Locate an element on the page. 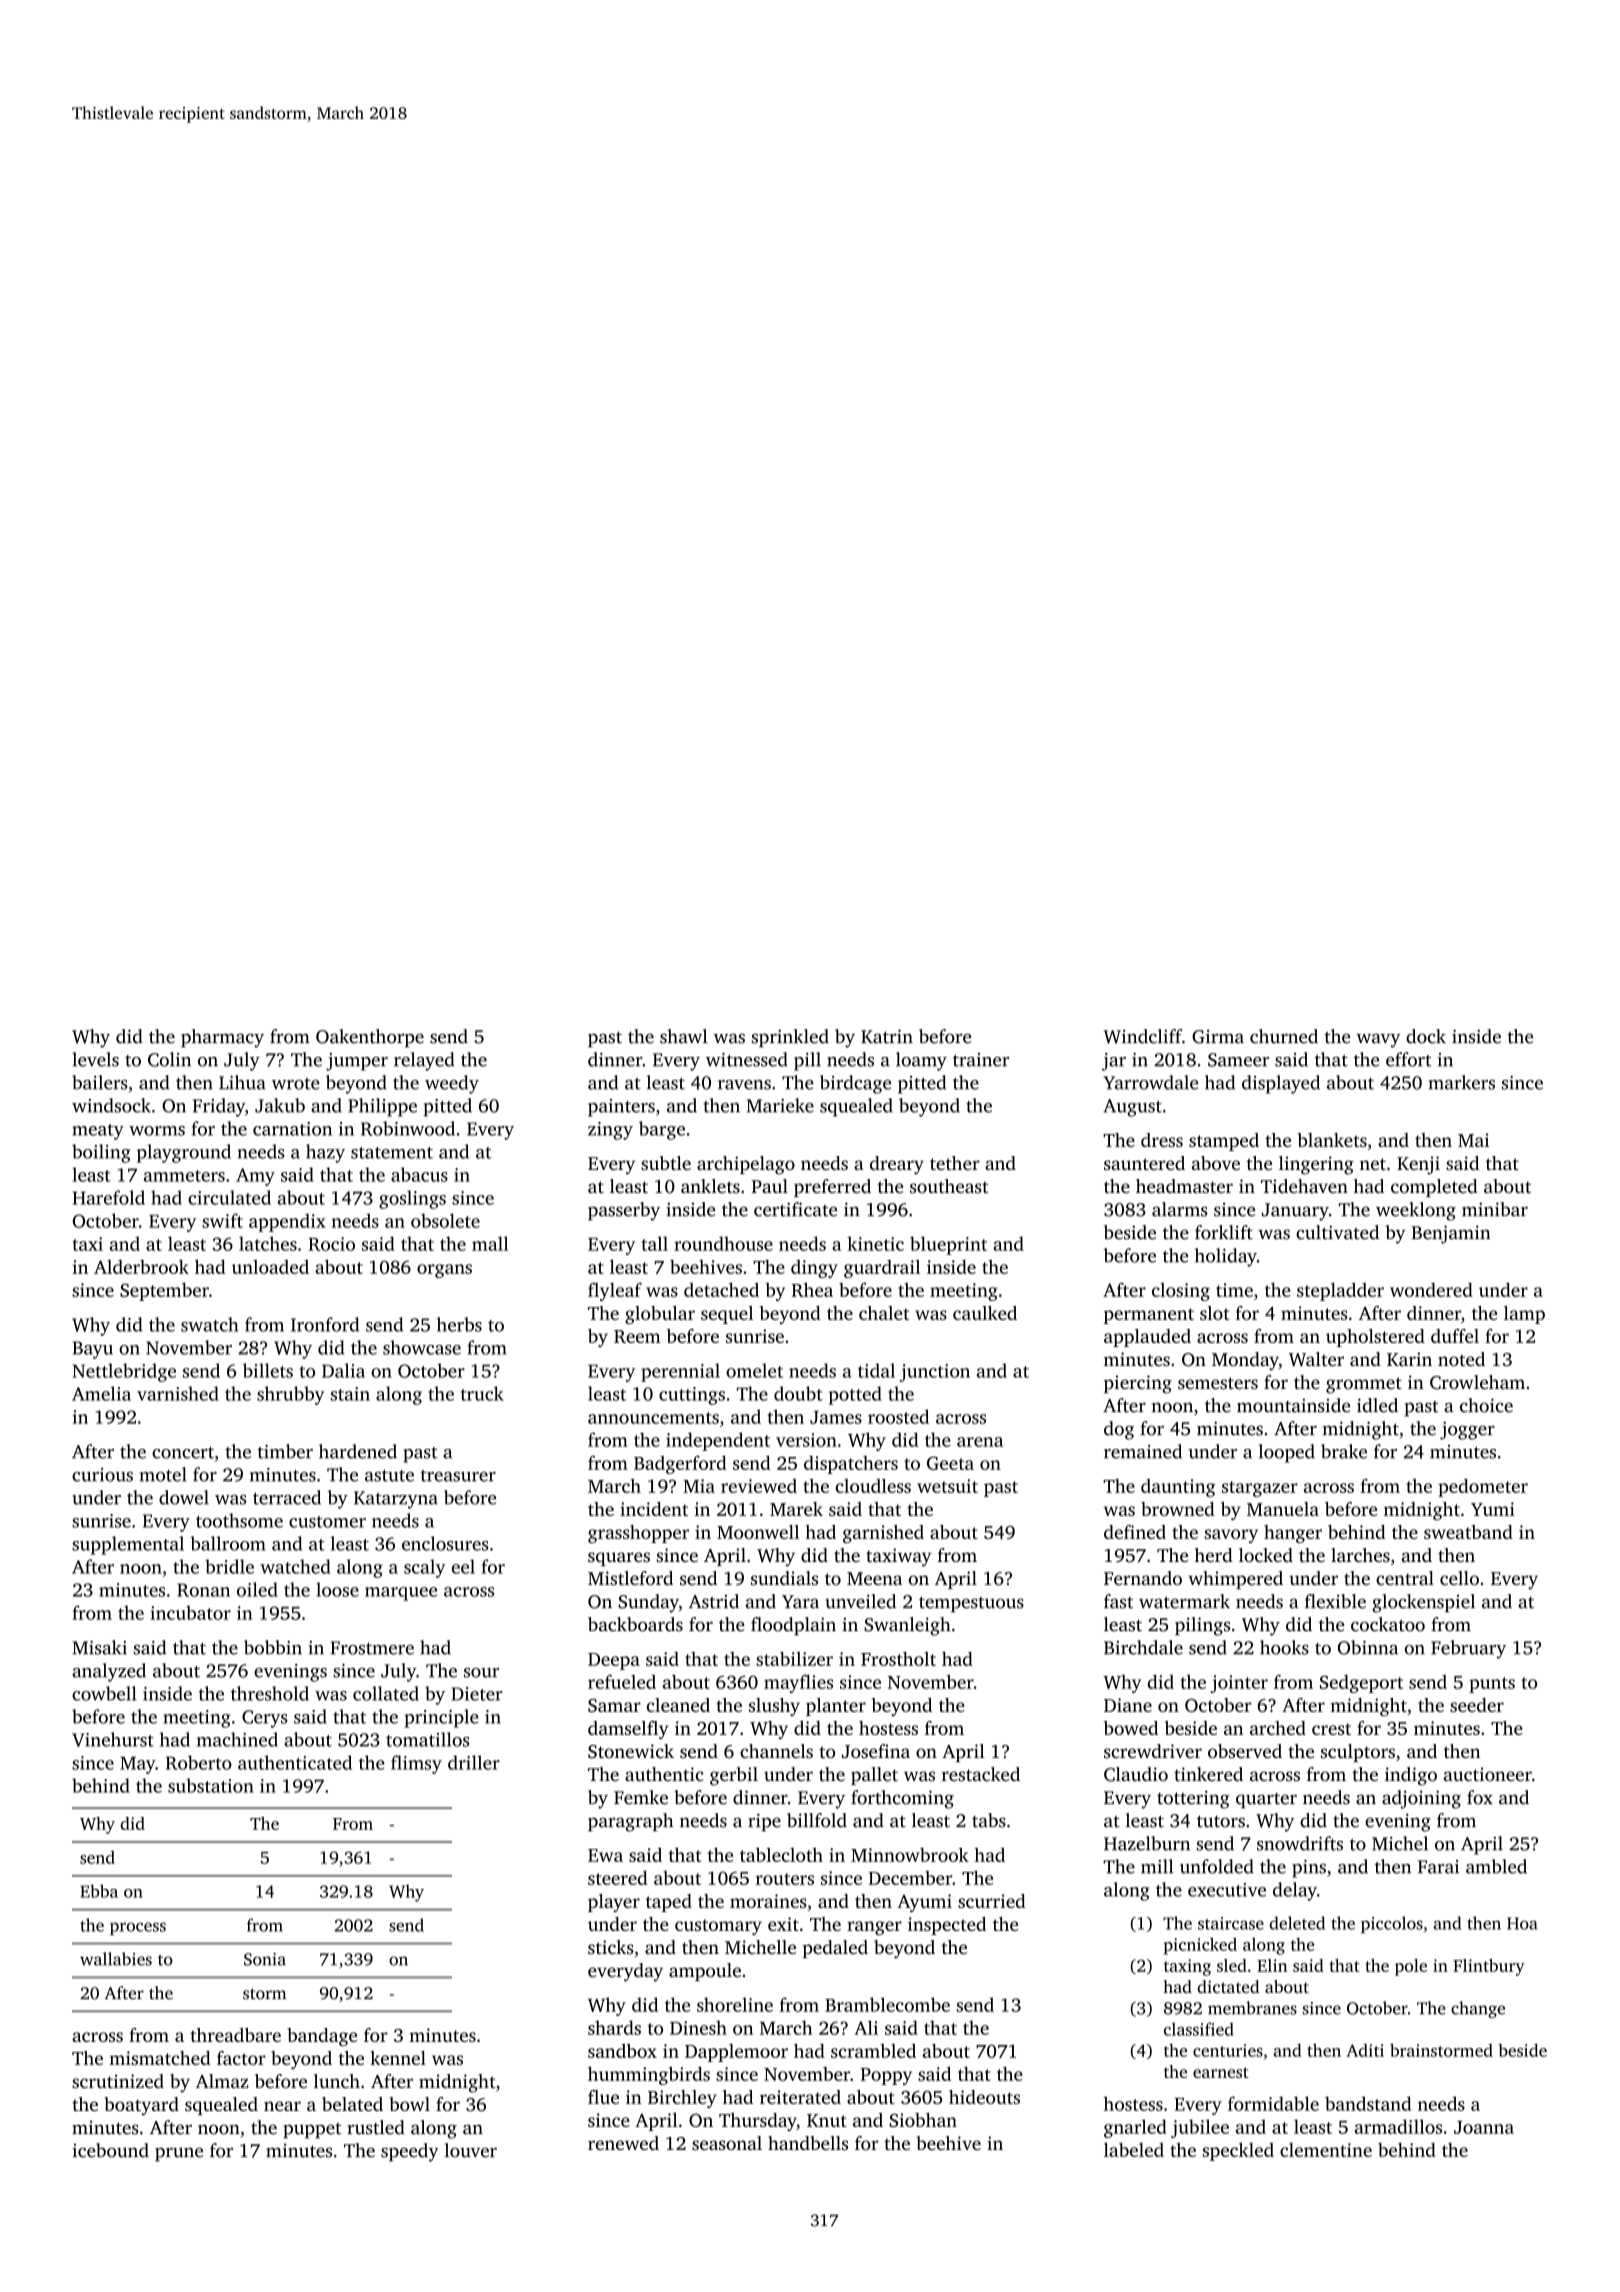 The image size is (1620, 2292). passerby is located at coordinates (624, 1211).
